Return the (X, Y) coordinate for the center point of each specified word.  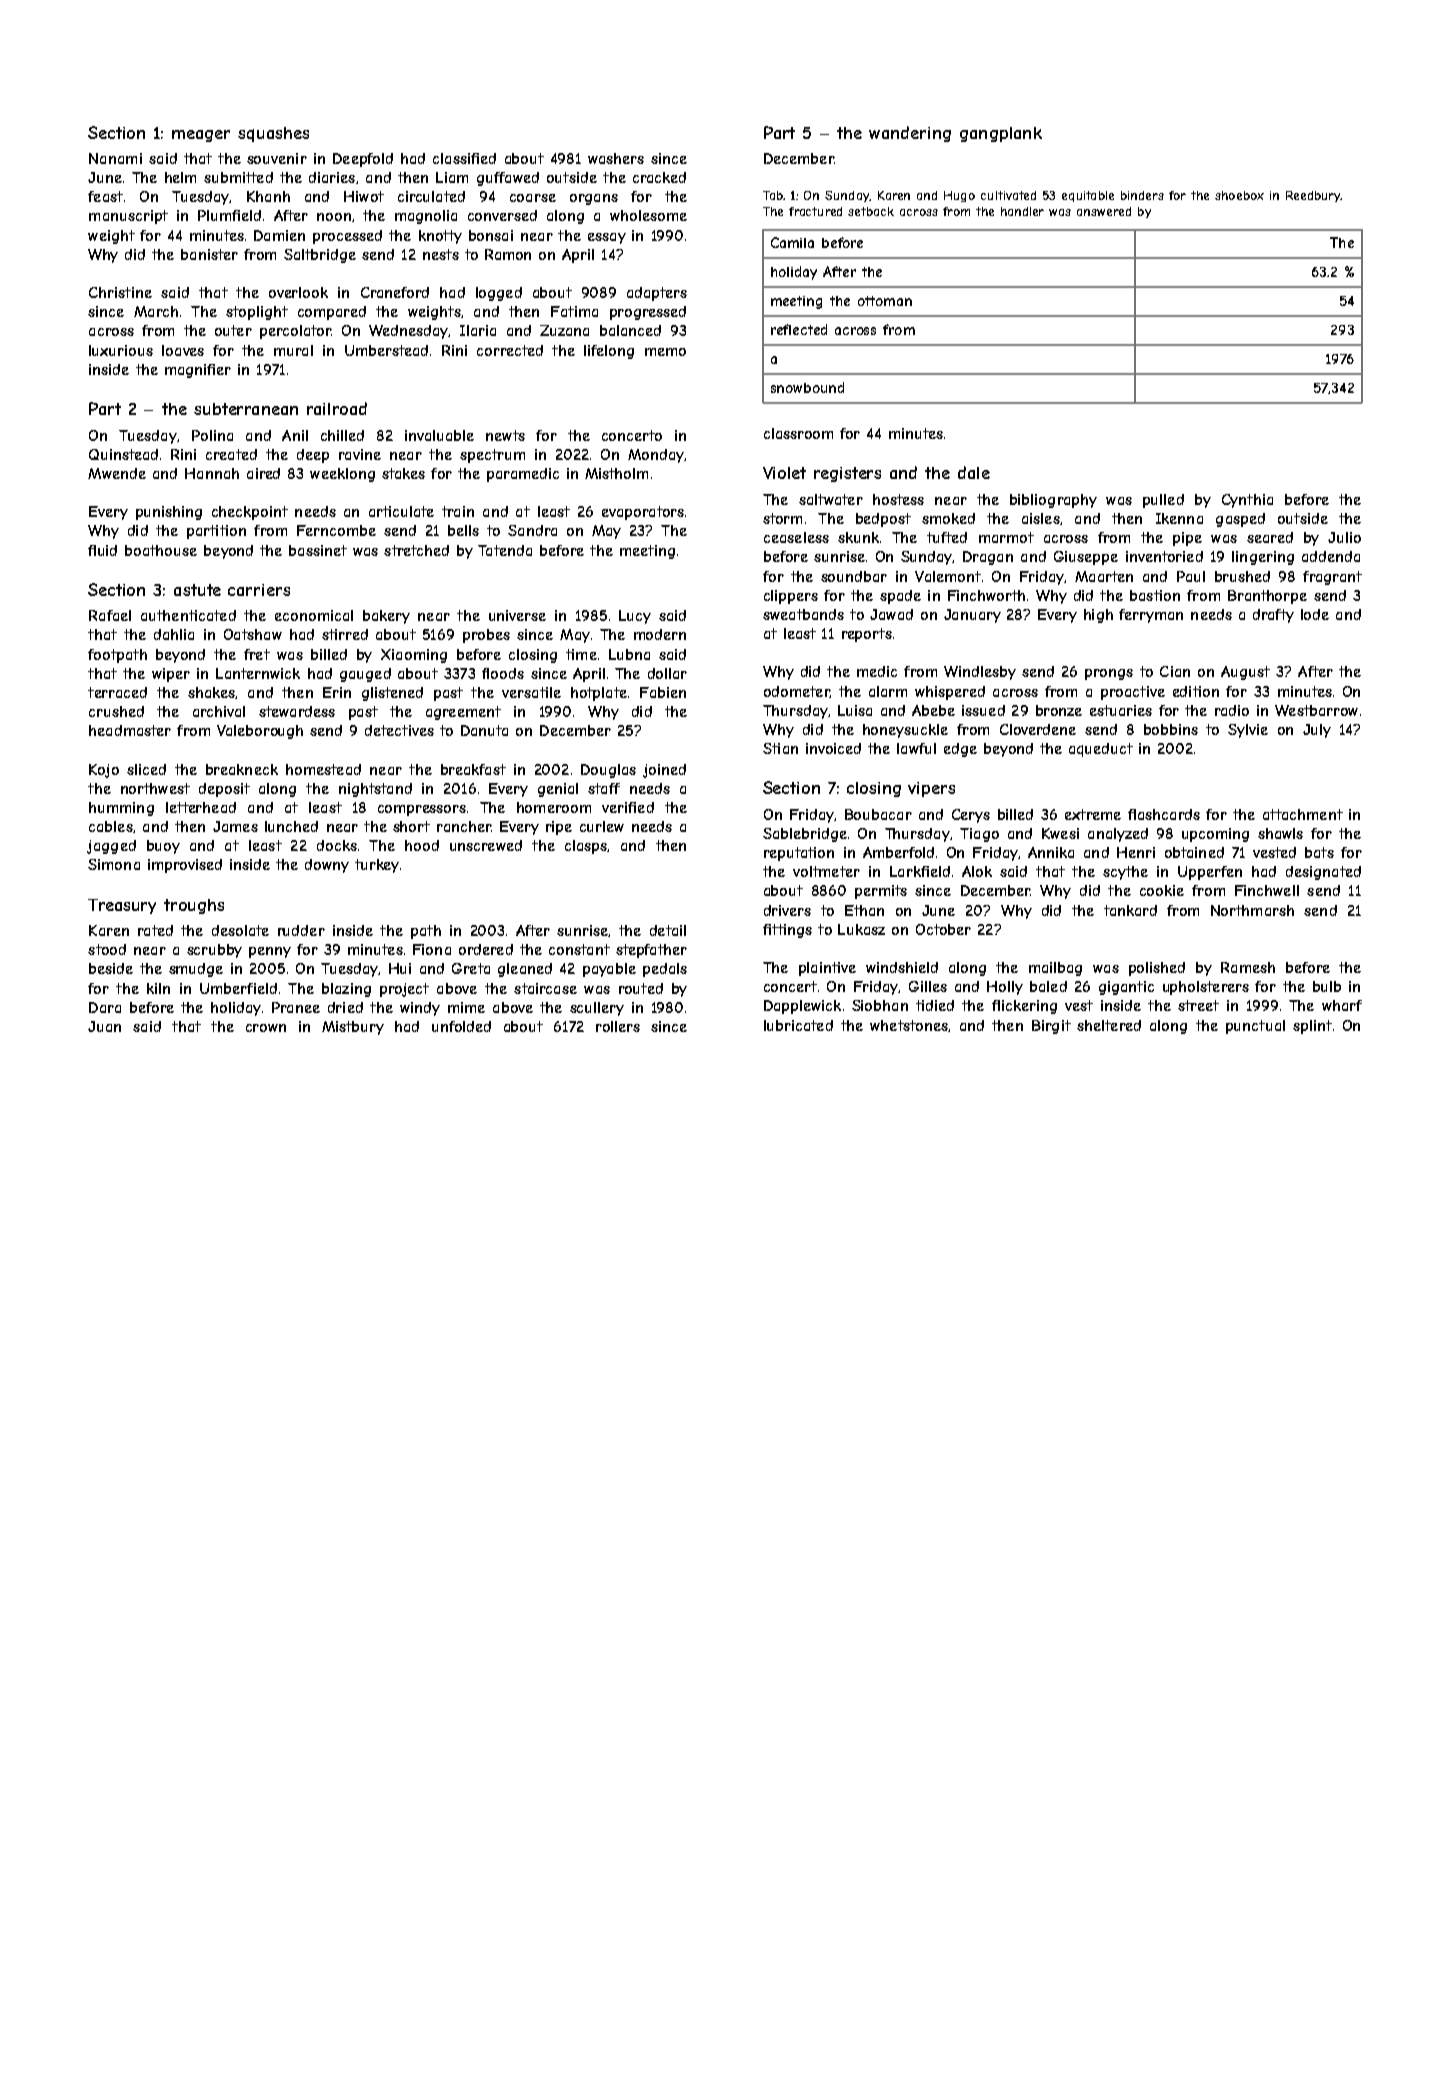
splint (1312, 1027)
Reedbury (1313, 196)
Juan (104, 1026)
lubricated (798, 1025)
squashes (273, 134)
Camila (792, 242)
